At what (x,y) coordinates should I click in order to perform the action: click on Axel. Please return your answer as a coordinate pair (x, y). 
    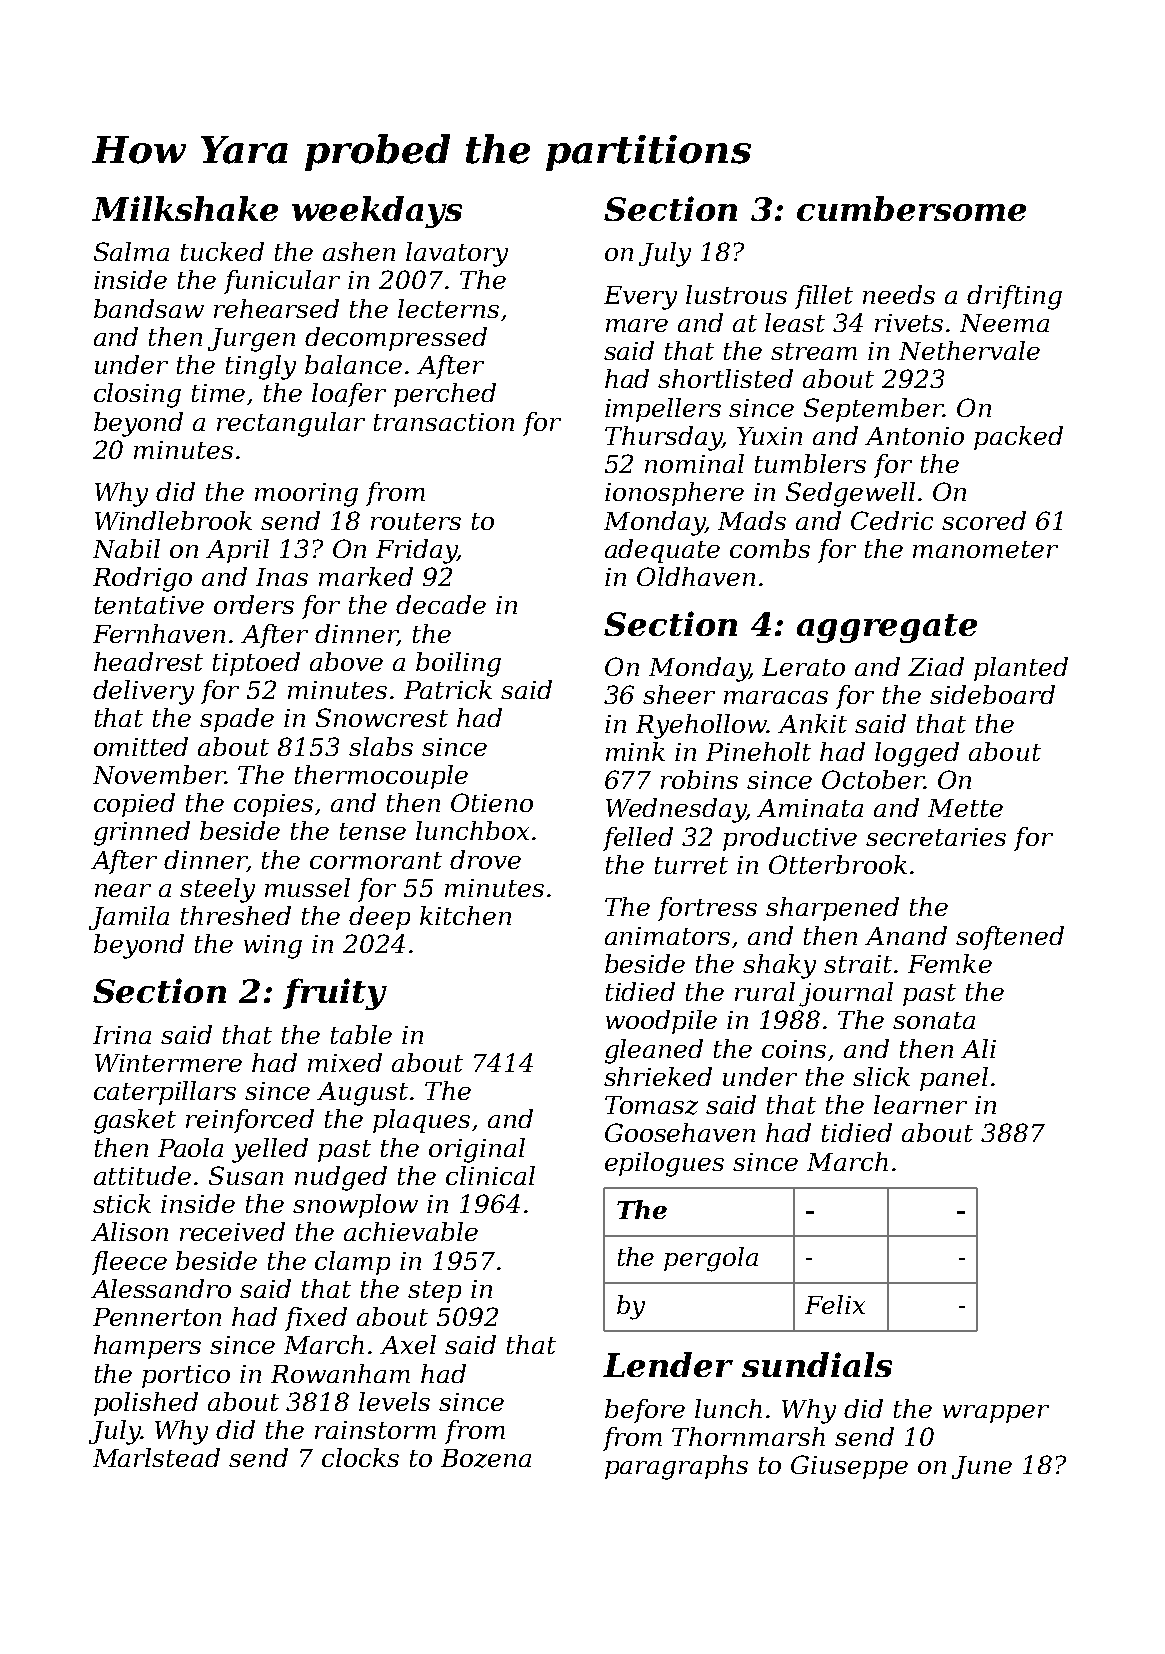
    Looking at the image, I should click on (408, 1344).
